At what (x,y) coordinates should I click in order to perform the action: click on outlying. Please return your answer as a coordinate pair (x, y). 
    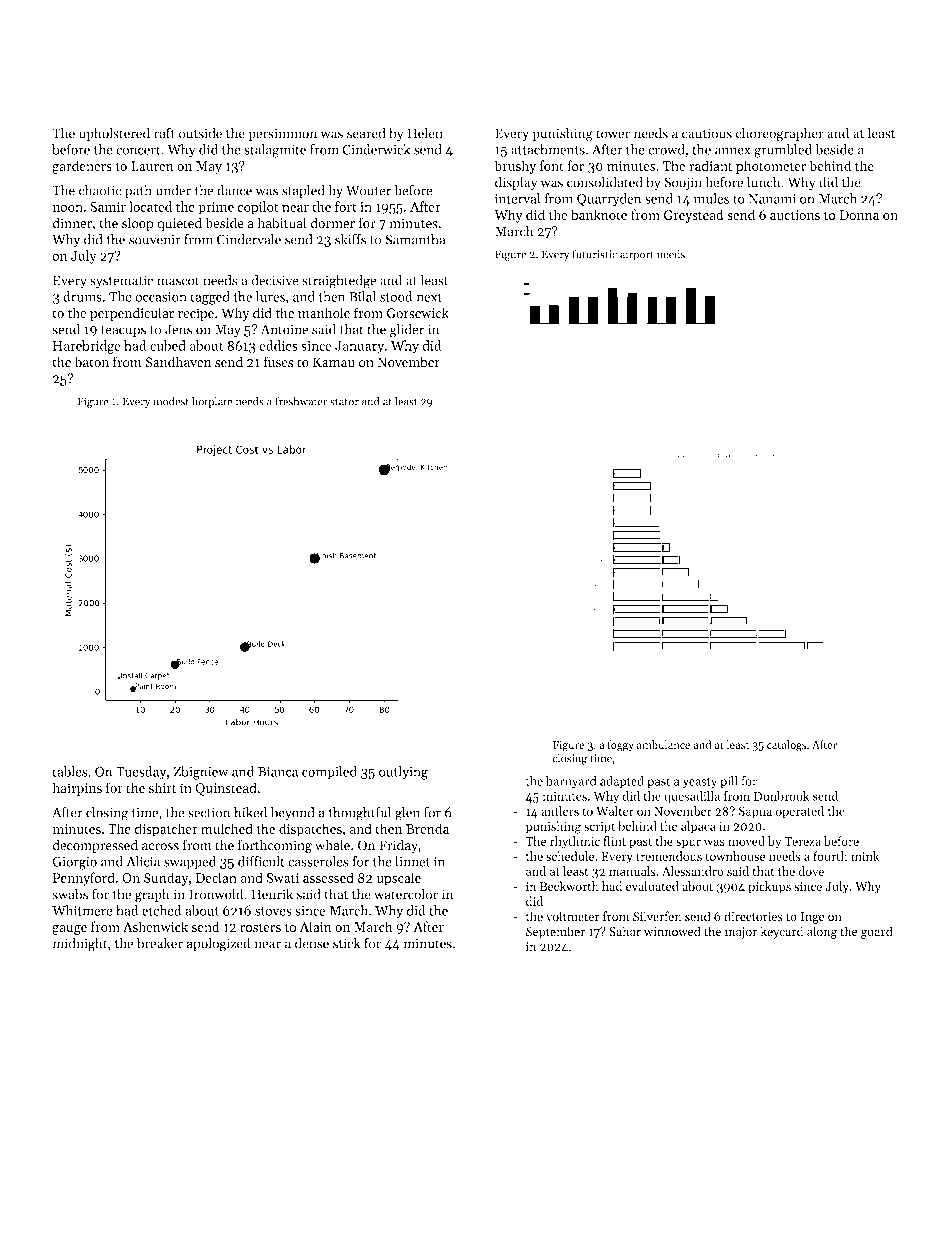
    Looking at the image, I should click on (403, 773).
